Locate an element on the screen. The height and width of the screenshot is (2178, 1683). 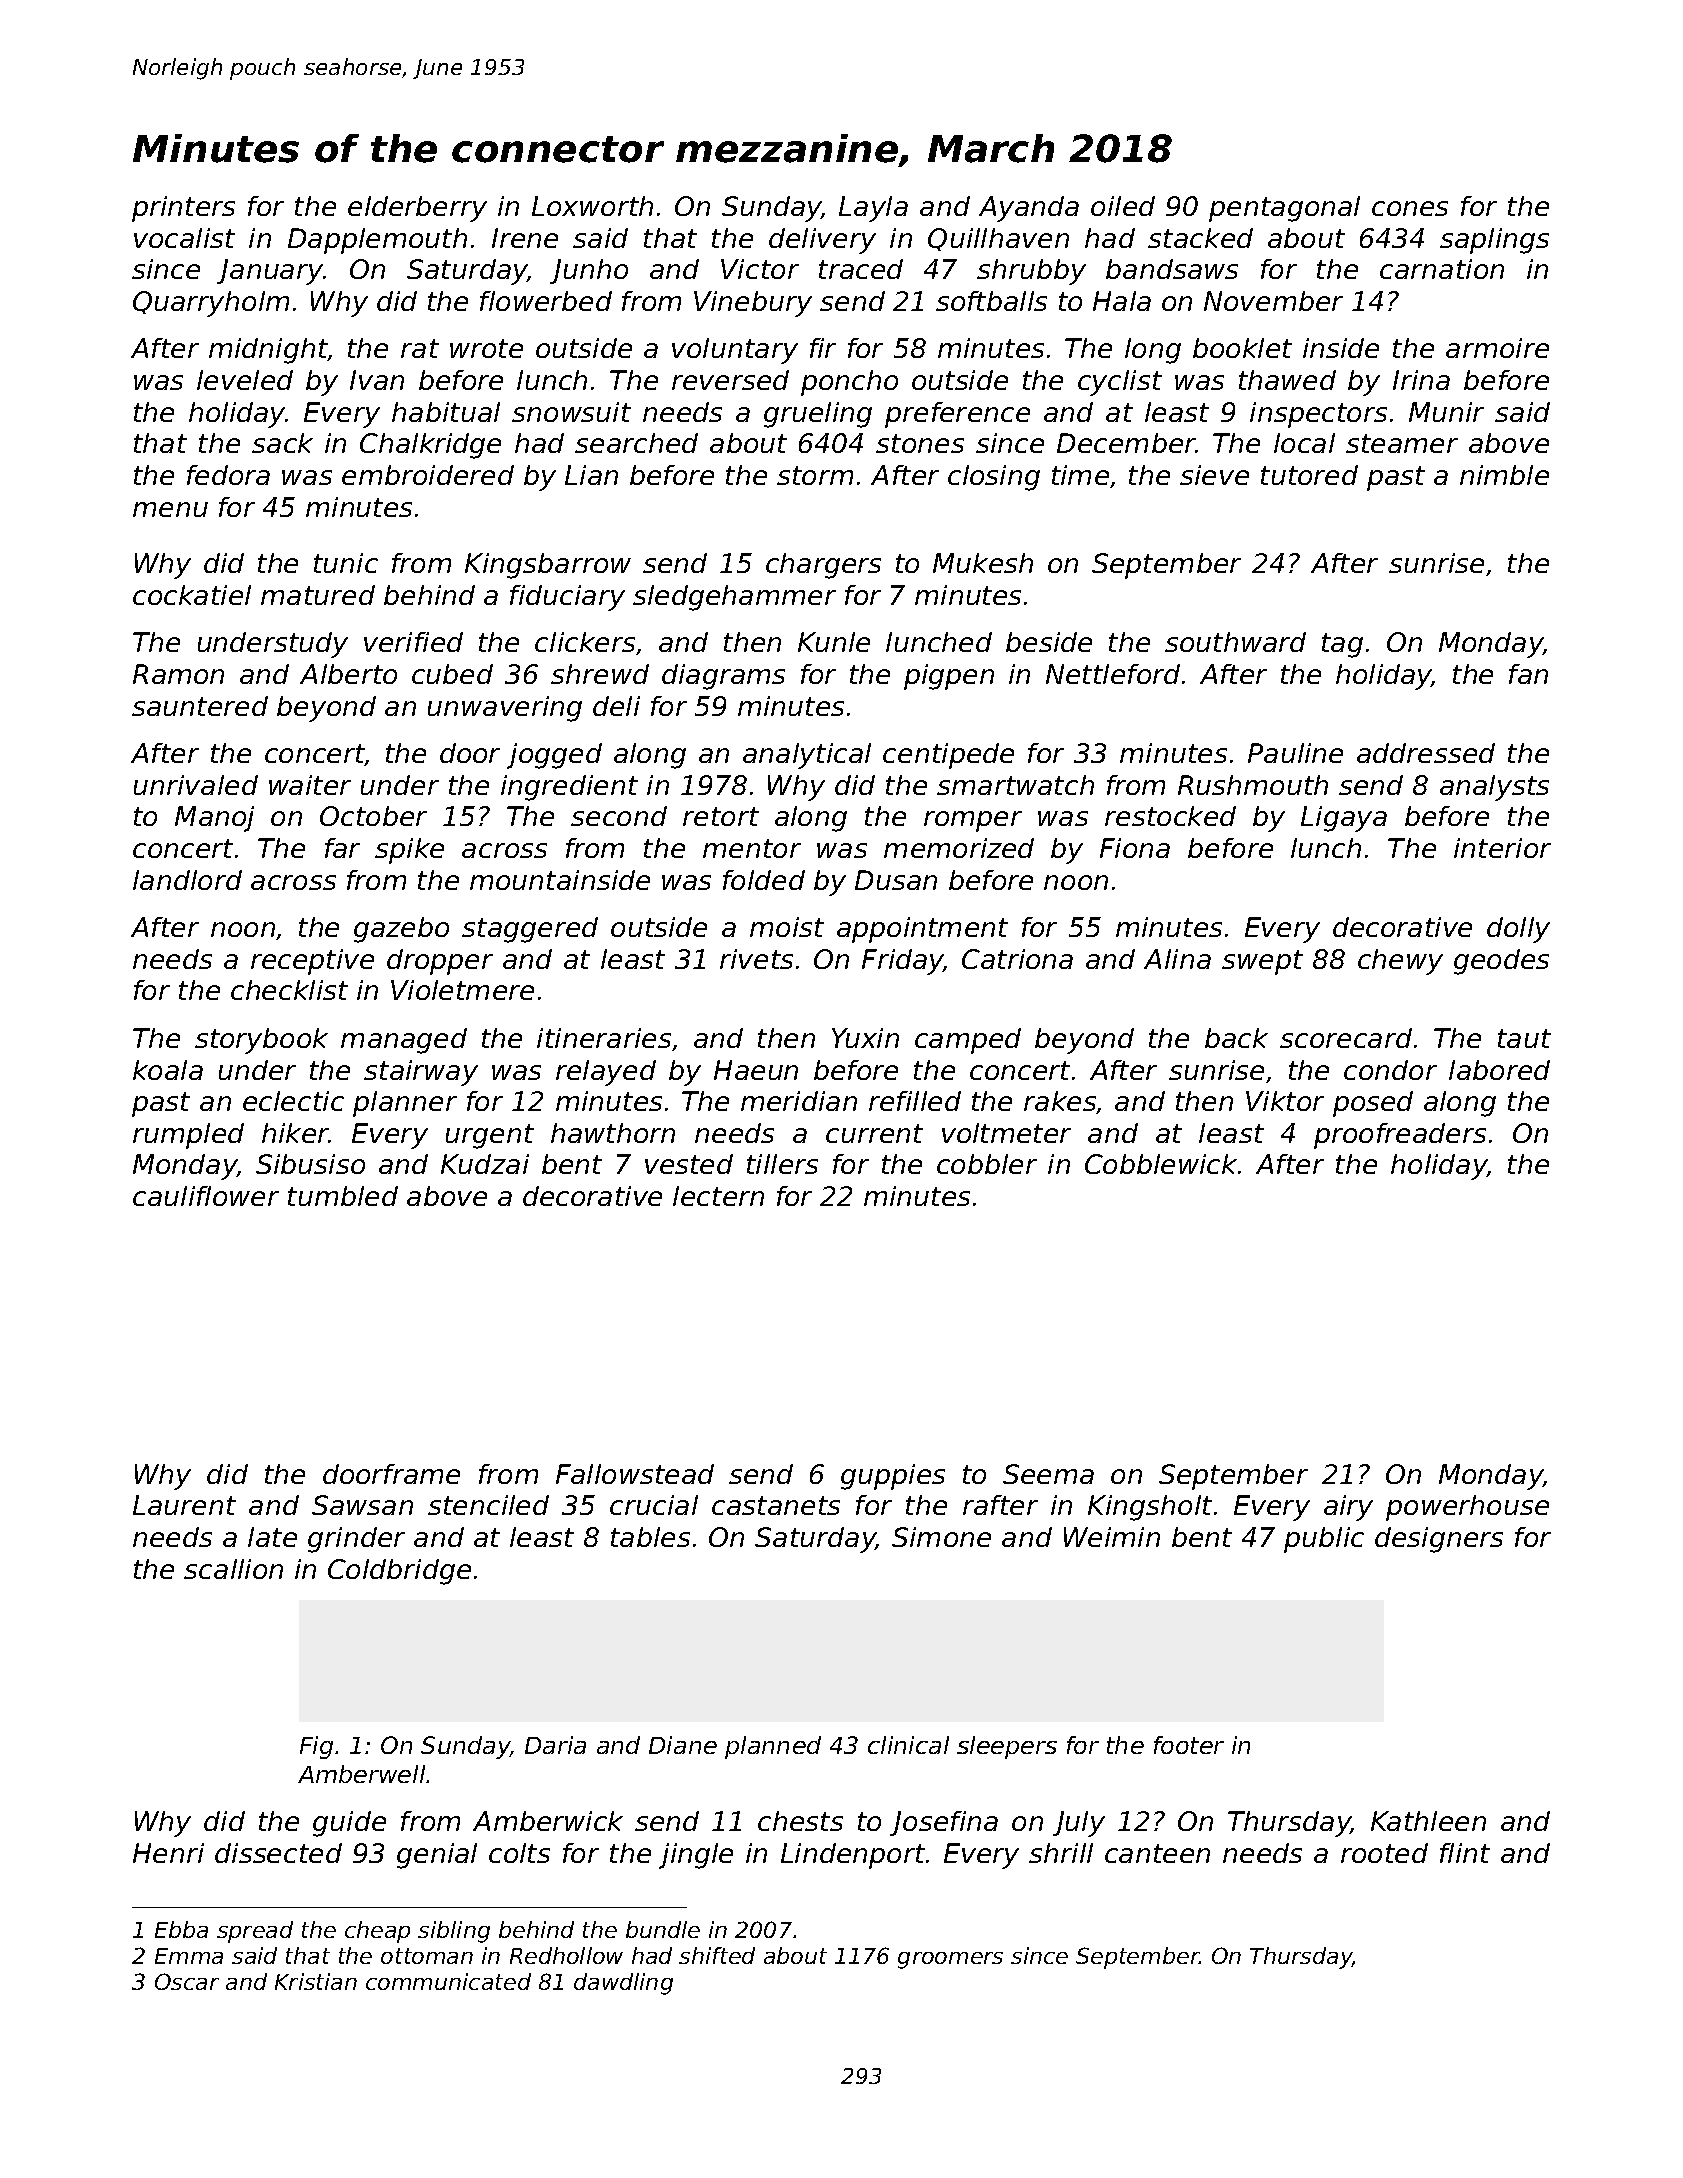
tutored is located at coordinates (1309, 475).
